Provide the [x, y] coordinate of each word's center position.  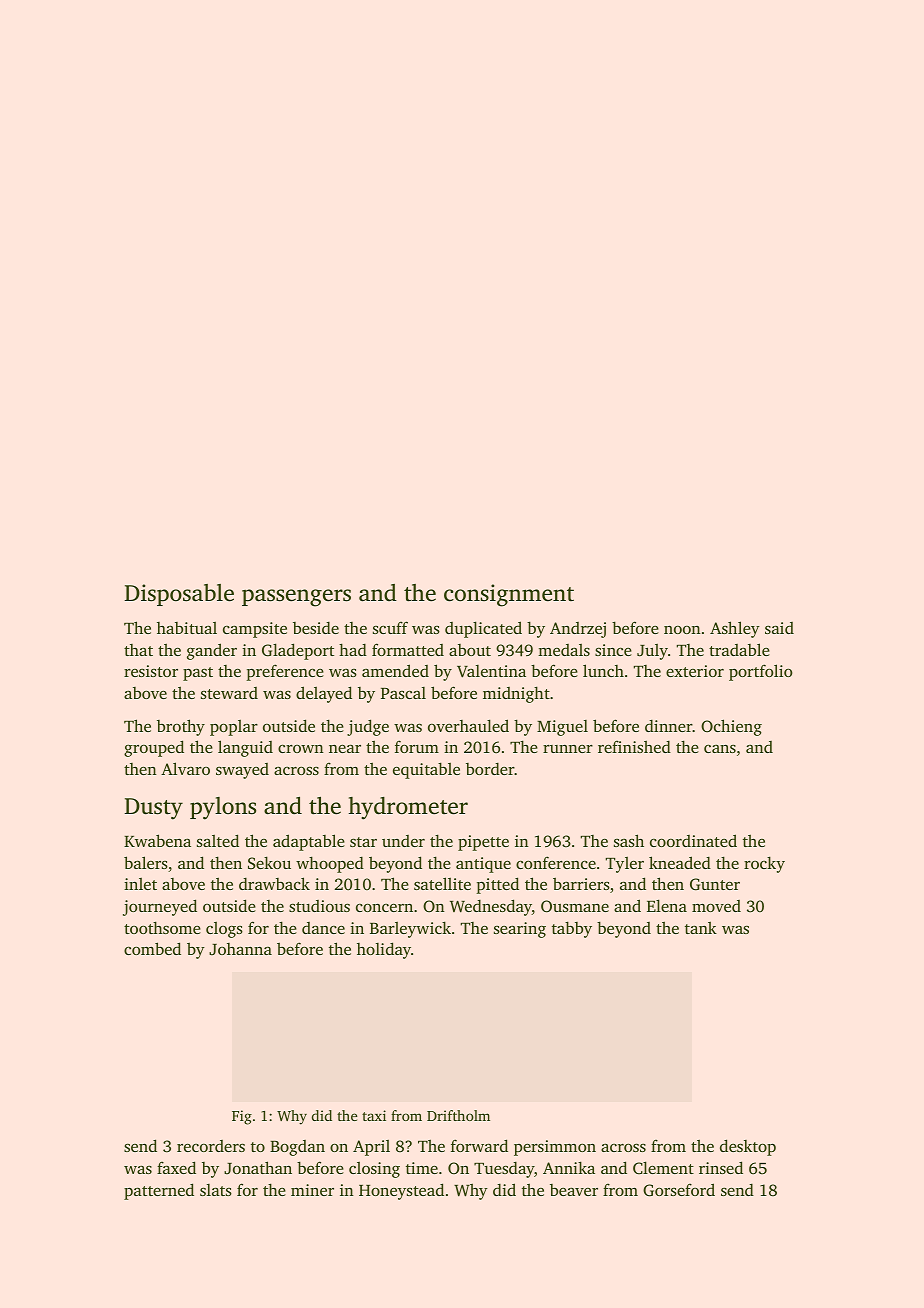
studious [319, 906]
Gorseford [679, 1190]
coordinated [693, 840]
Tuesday [504, 1170]
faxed [176, 1167]
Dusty [153, 809]
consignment [509, 595]
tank [701, 928]
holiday [384, 950]
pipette [483, 843]
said [779, 628]
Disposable [179, 595]
